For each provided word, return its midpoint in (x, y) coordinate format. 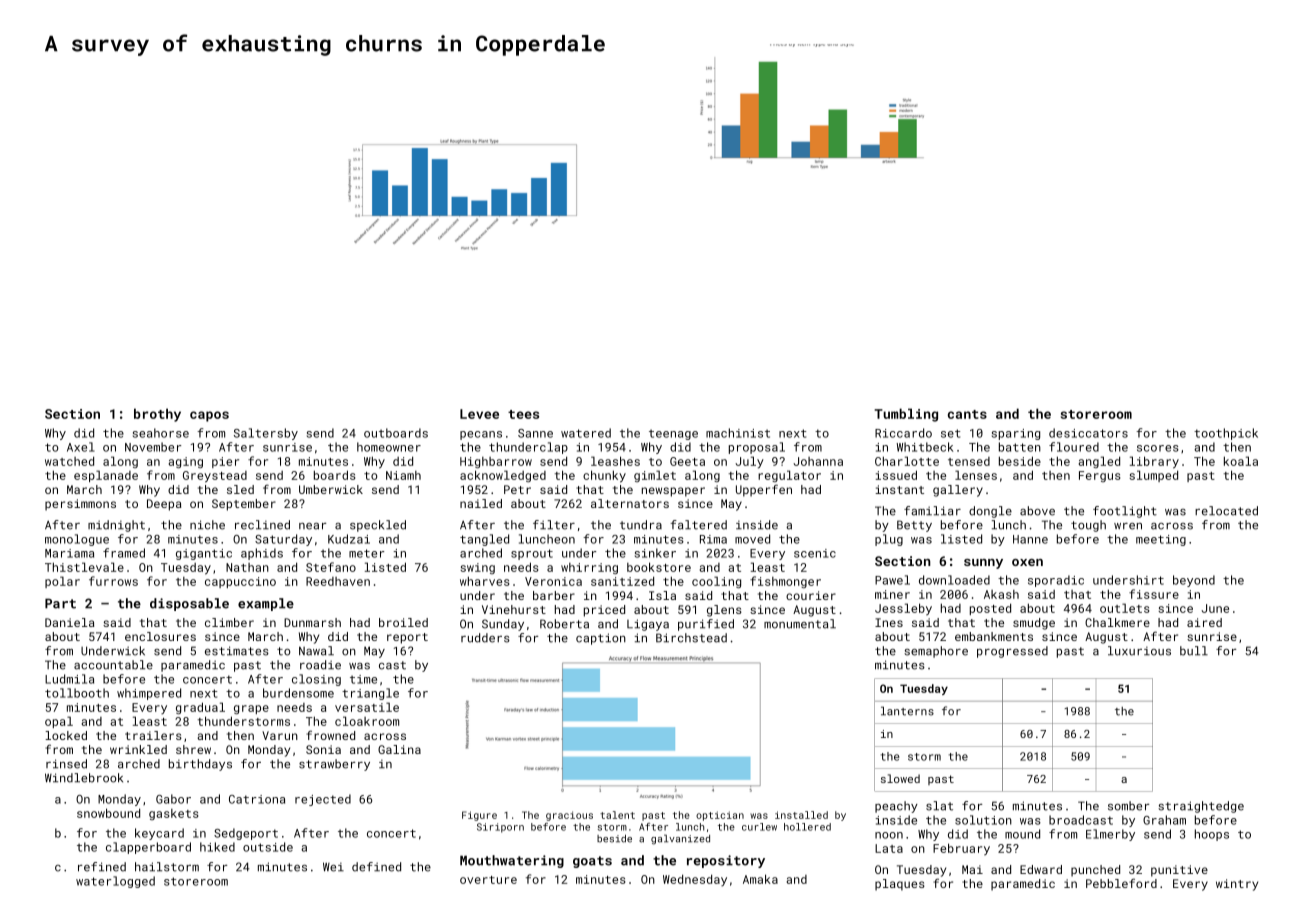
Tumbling (906, 415)
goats (592, 862)
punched (1095, 871)
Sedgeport (246, 834)
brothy (157, 415)
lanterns (907, 711)
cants (967, 414)
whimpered (149, 694)
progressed (1012, 652)
